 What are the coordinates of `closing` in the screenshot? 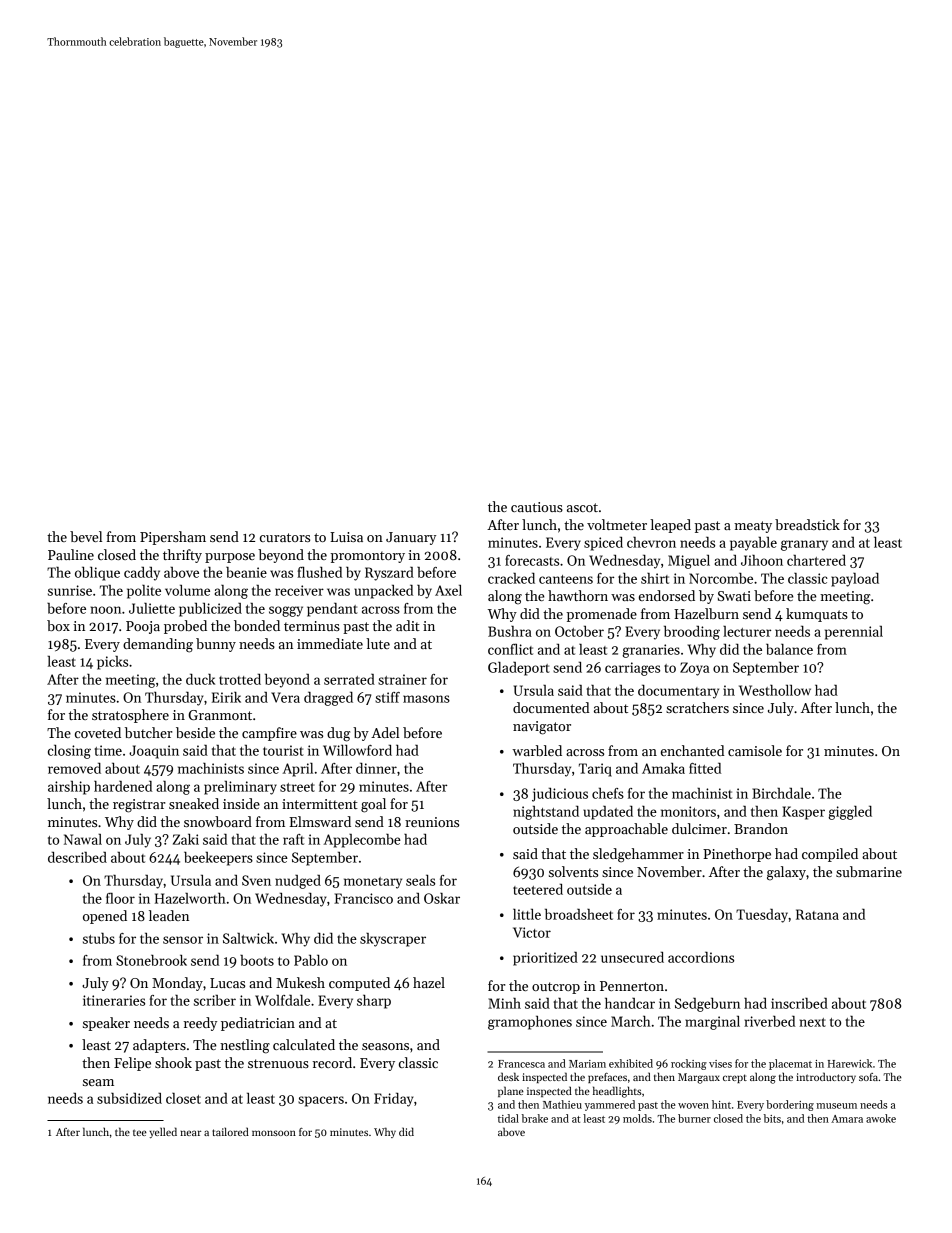 It's located at (69, 752).
